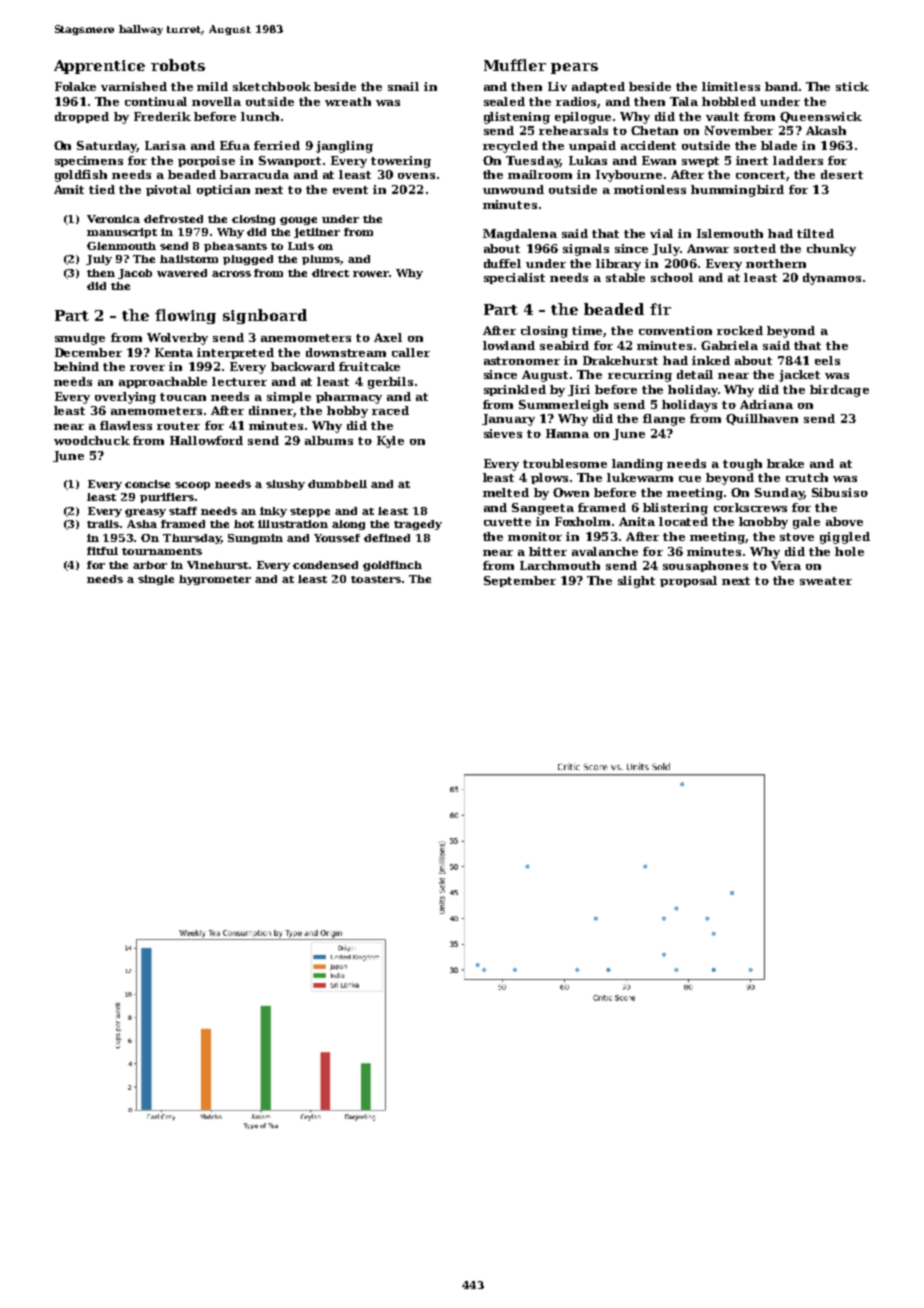 The image size is (924, 1308). I want to click on robots, so click(178, 65).
